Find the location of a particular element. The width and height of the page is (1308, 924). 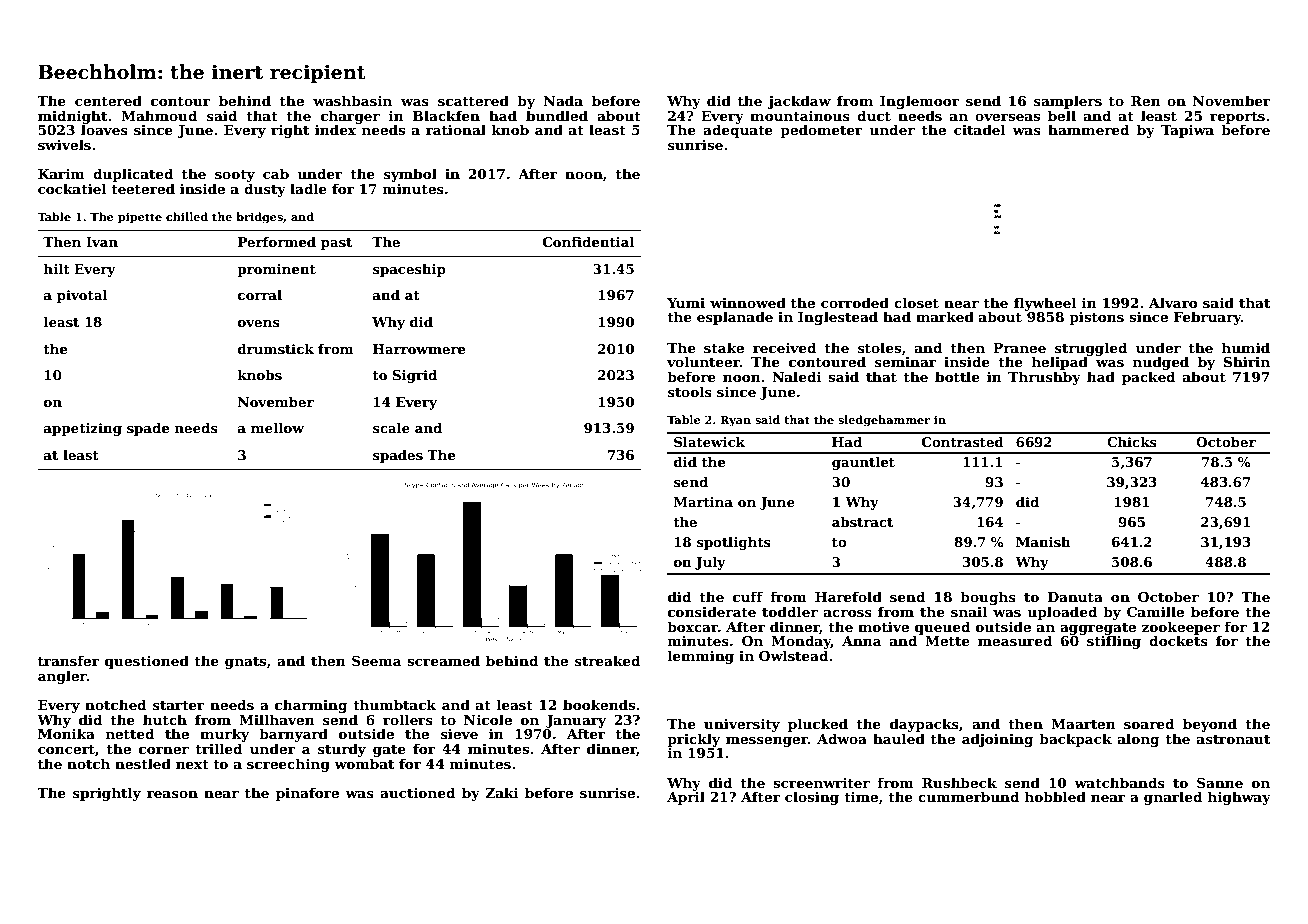

jackdaw is located at coordinates (799, 102).
